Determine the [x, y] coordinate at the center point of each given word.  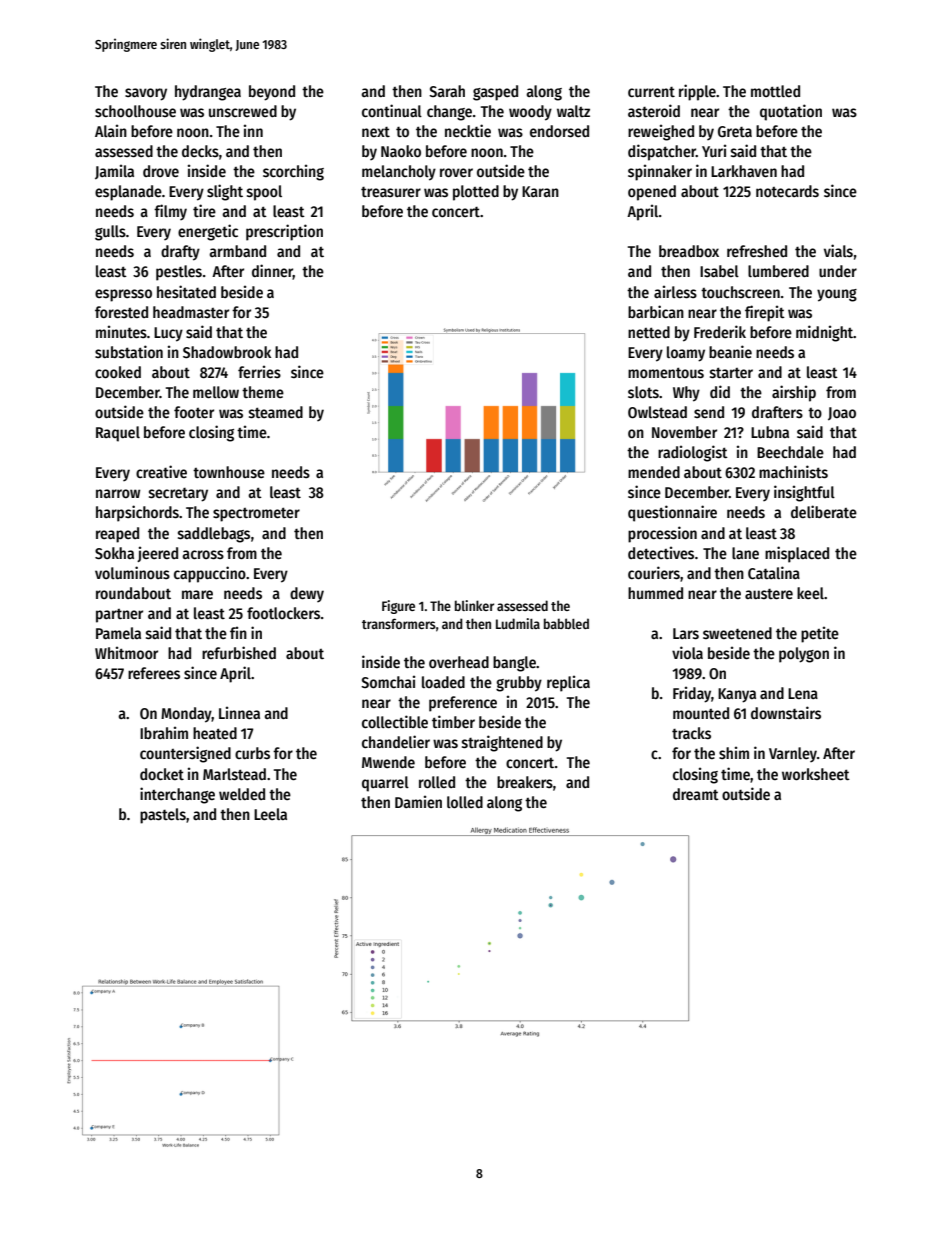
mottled [775, 91]
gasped [495, 93]
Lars [686, 634]
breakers [525, 782]
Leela [270, 814]
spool [264, 193]
